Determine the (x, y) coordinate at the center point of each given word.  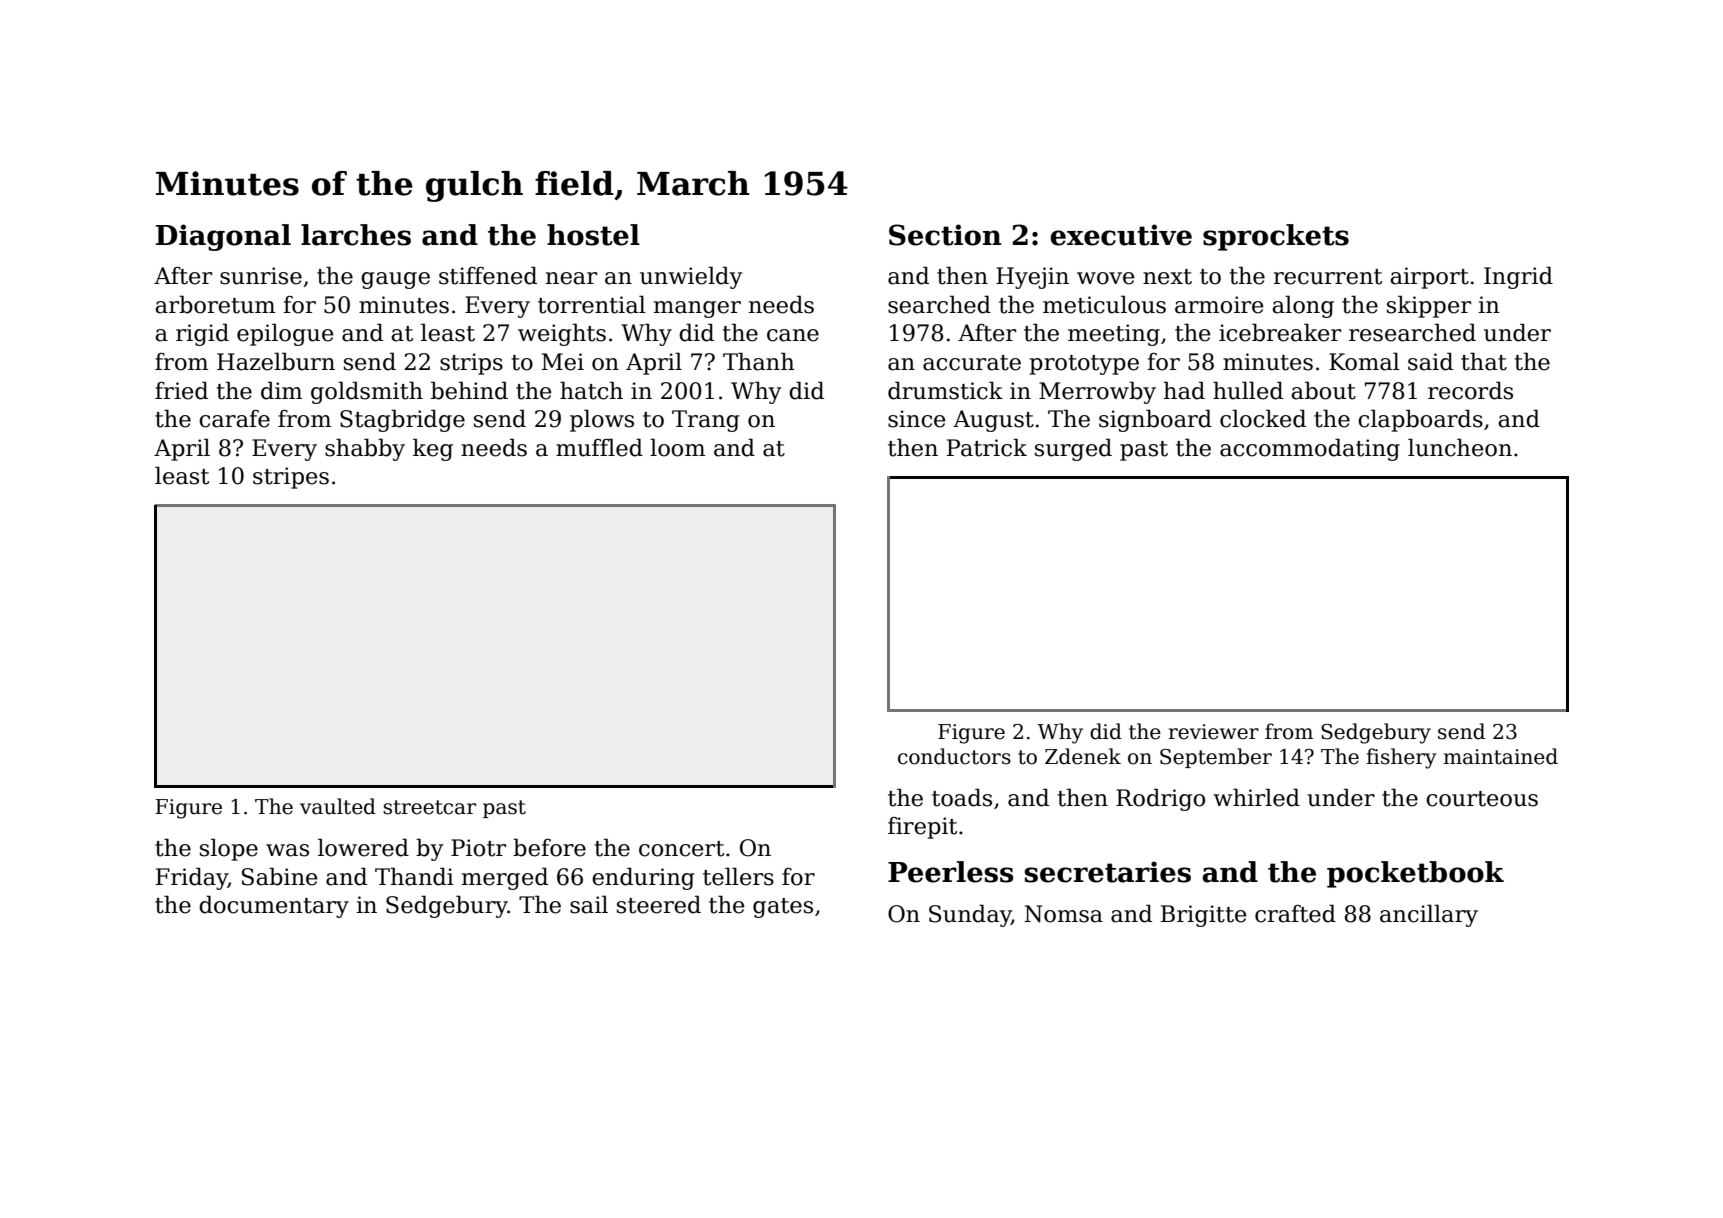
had (1184, 390)
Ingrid (1518, 277)
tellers (738, 876)
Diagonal (223, 237)
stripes (291, 478)
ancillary (1429, 915)
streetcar (429, 807)
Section (945, 235)
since (916, 419)
